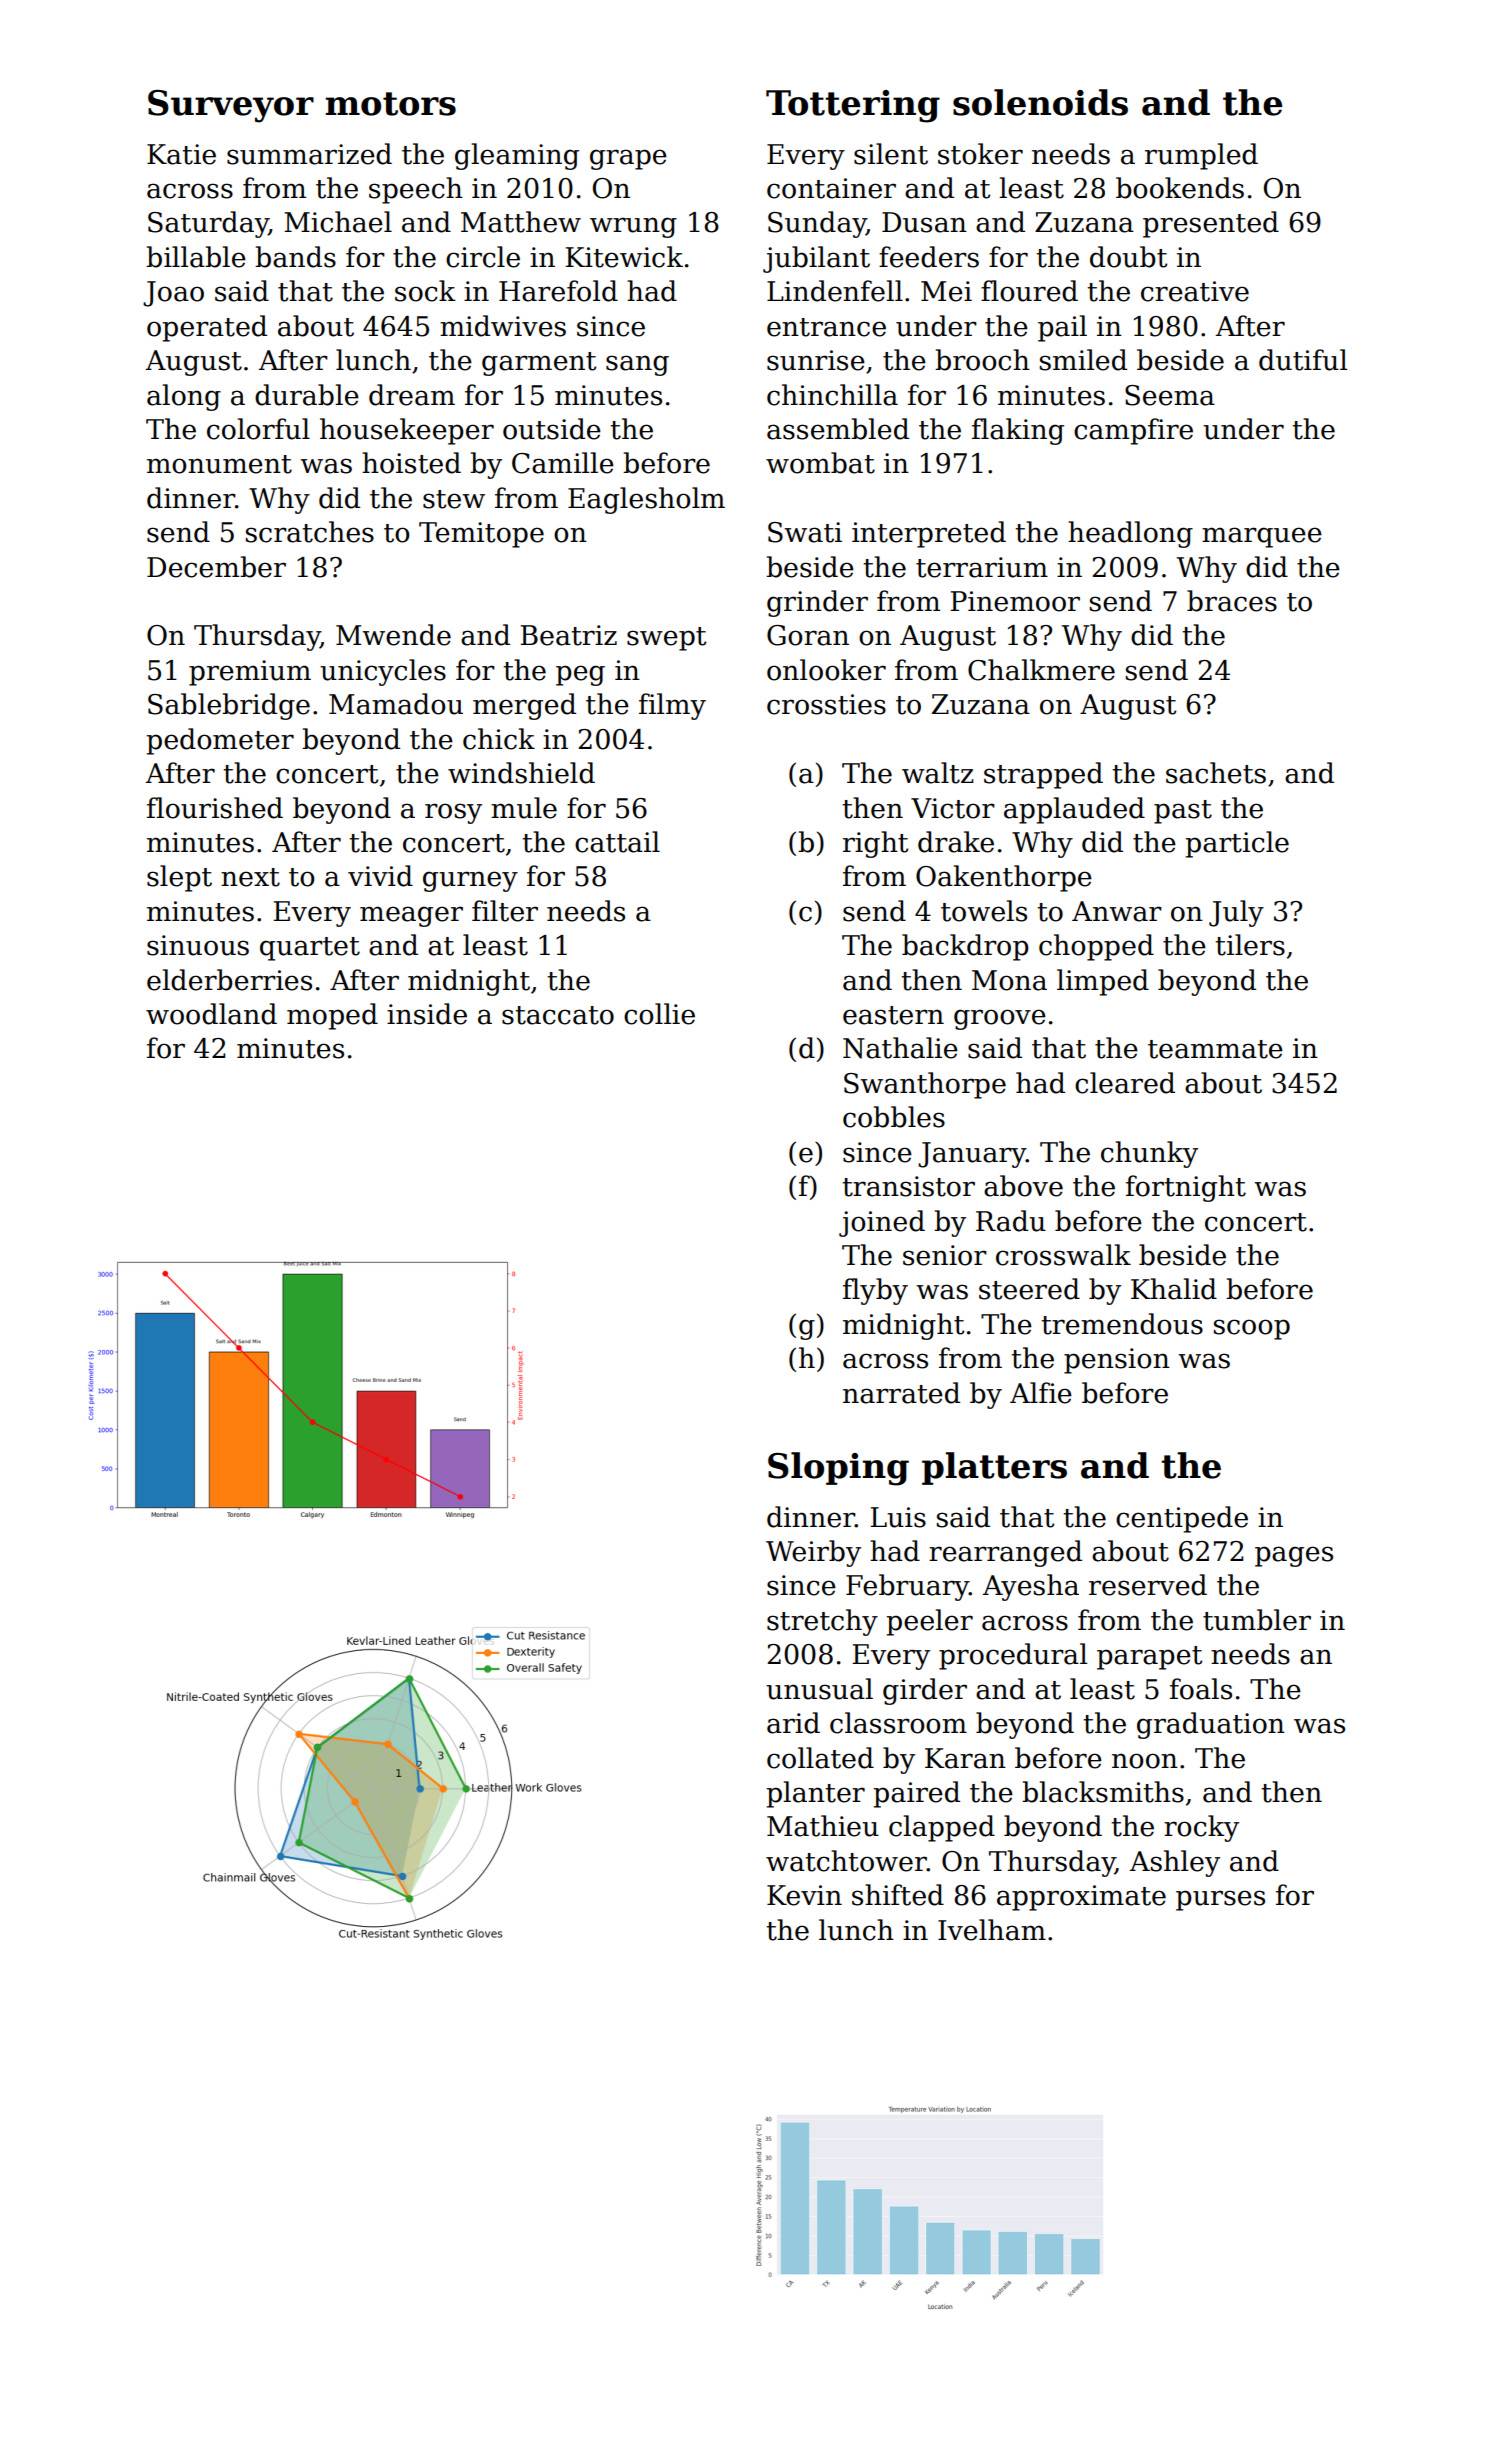 This screenshot has height=2464, width=1496. What do you see at coordinates (427, 1014) in the screenshot?
I see `inside` at bounding box center [427, 1014].
